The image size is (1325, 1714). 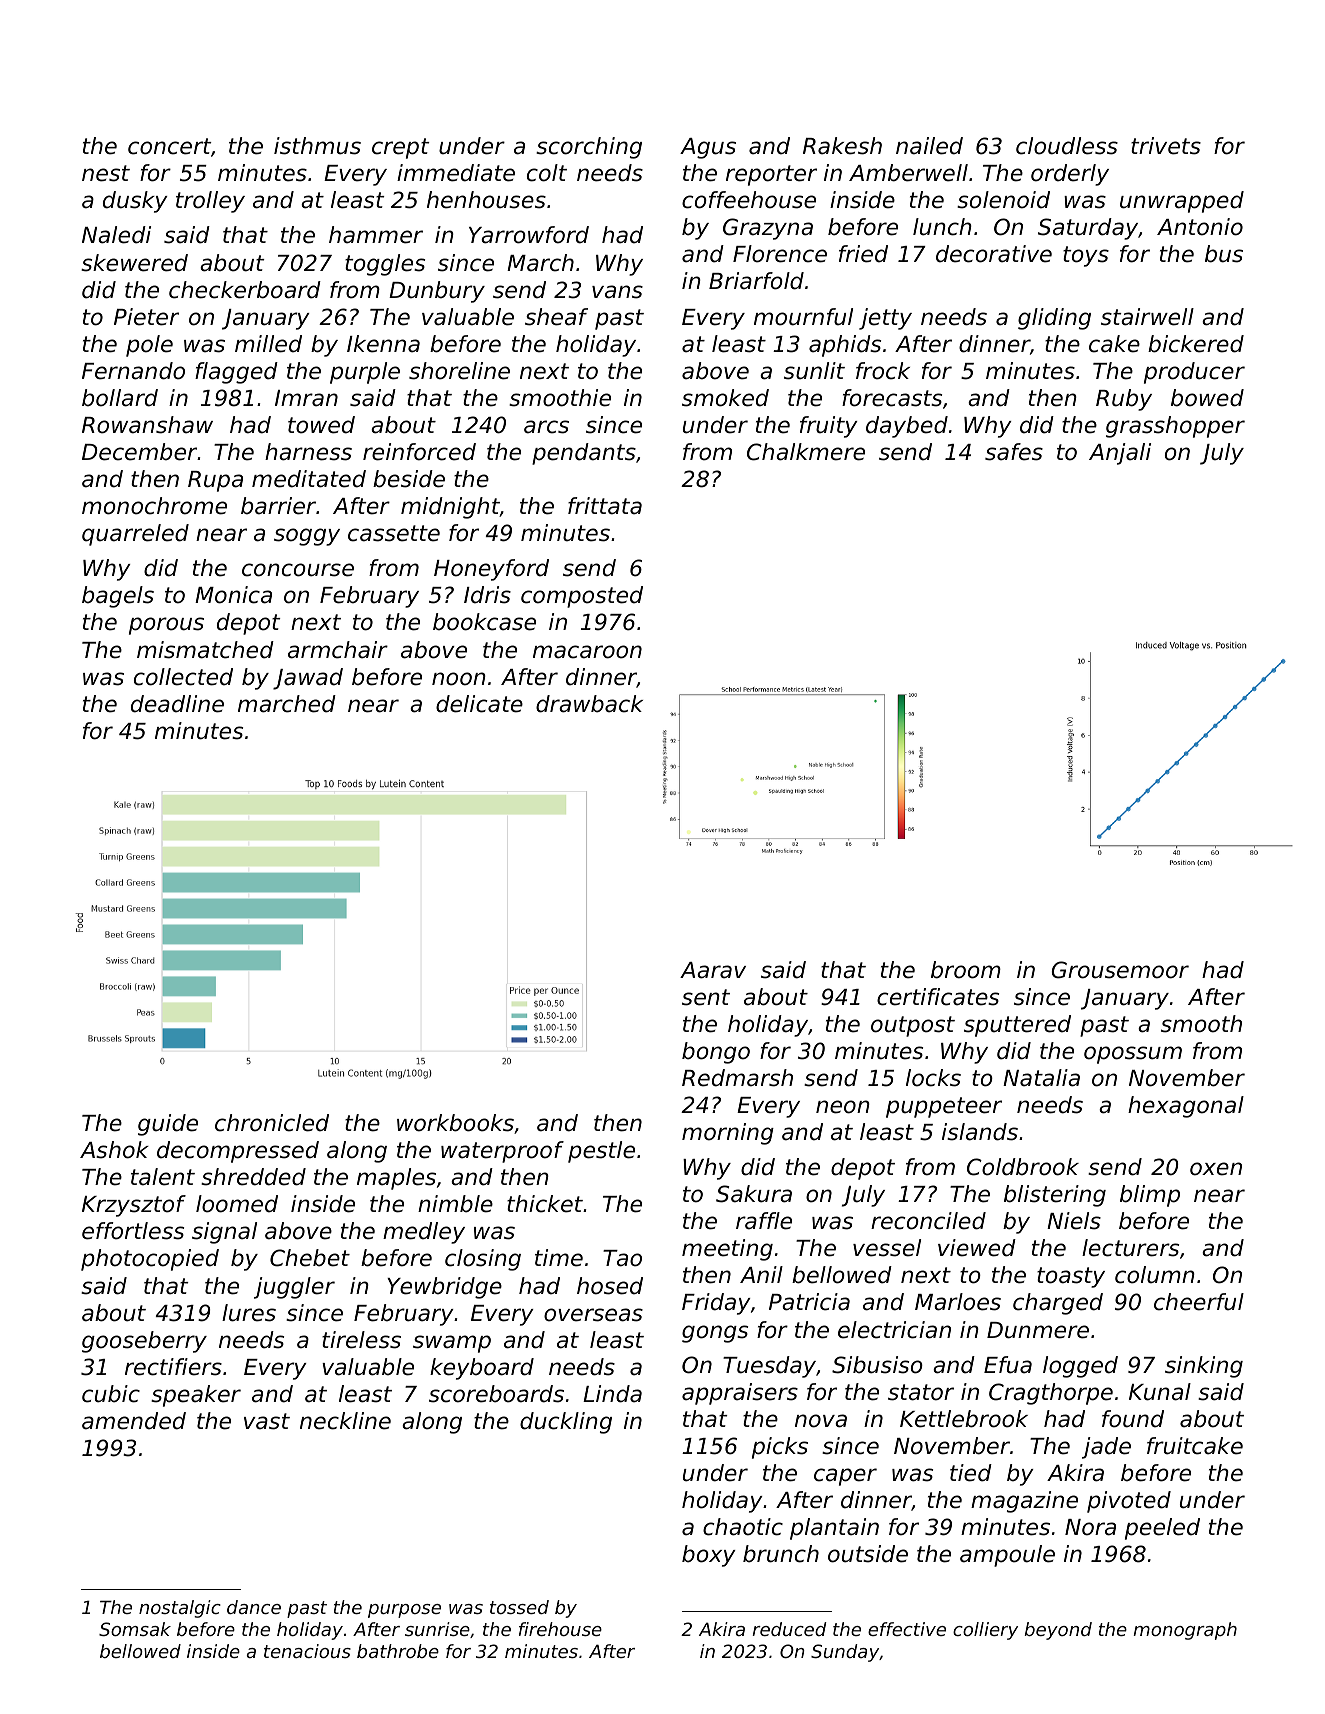 I want to click on outside, so click(x=868, y=1554).
